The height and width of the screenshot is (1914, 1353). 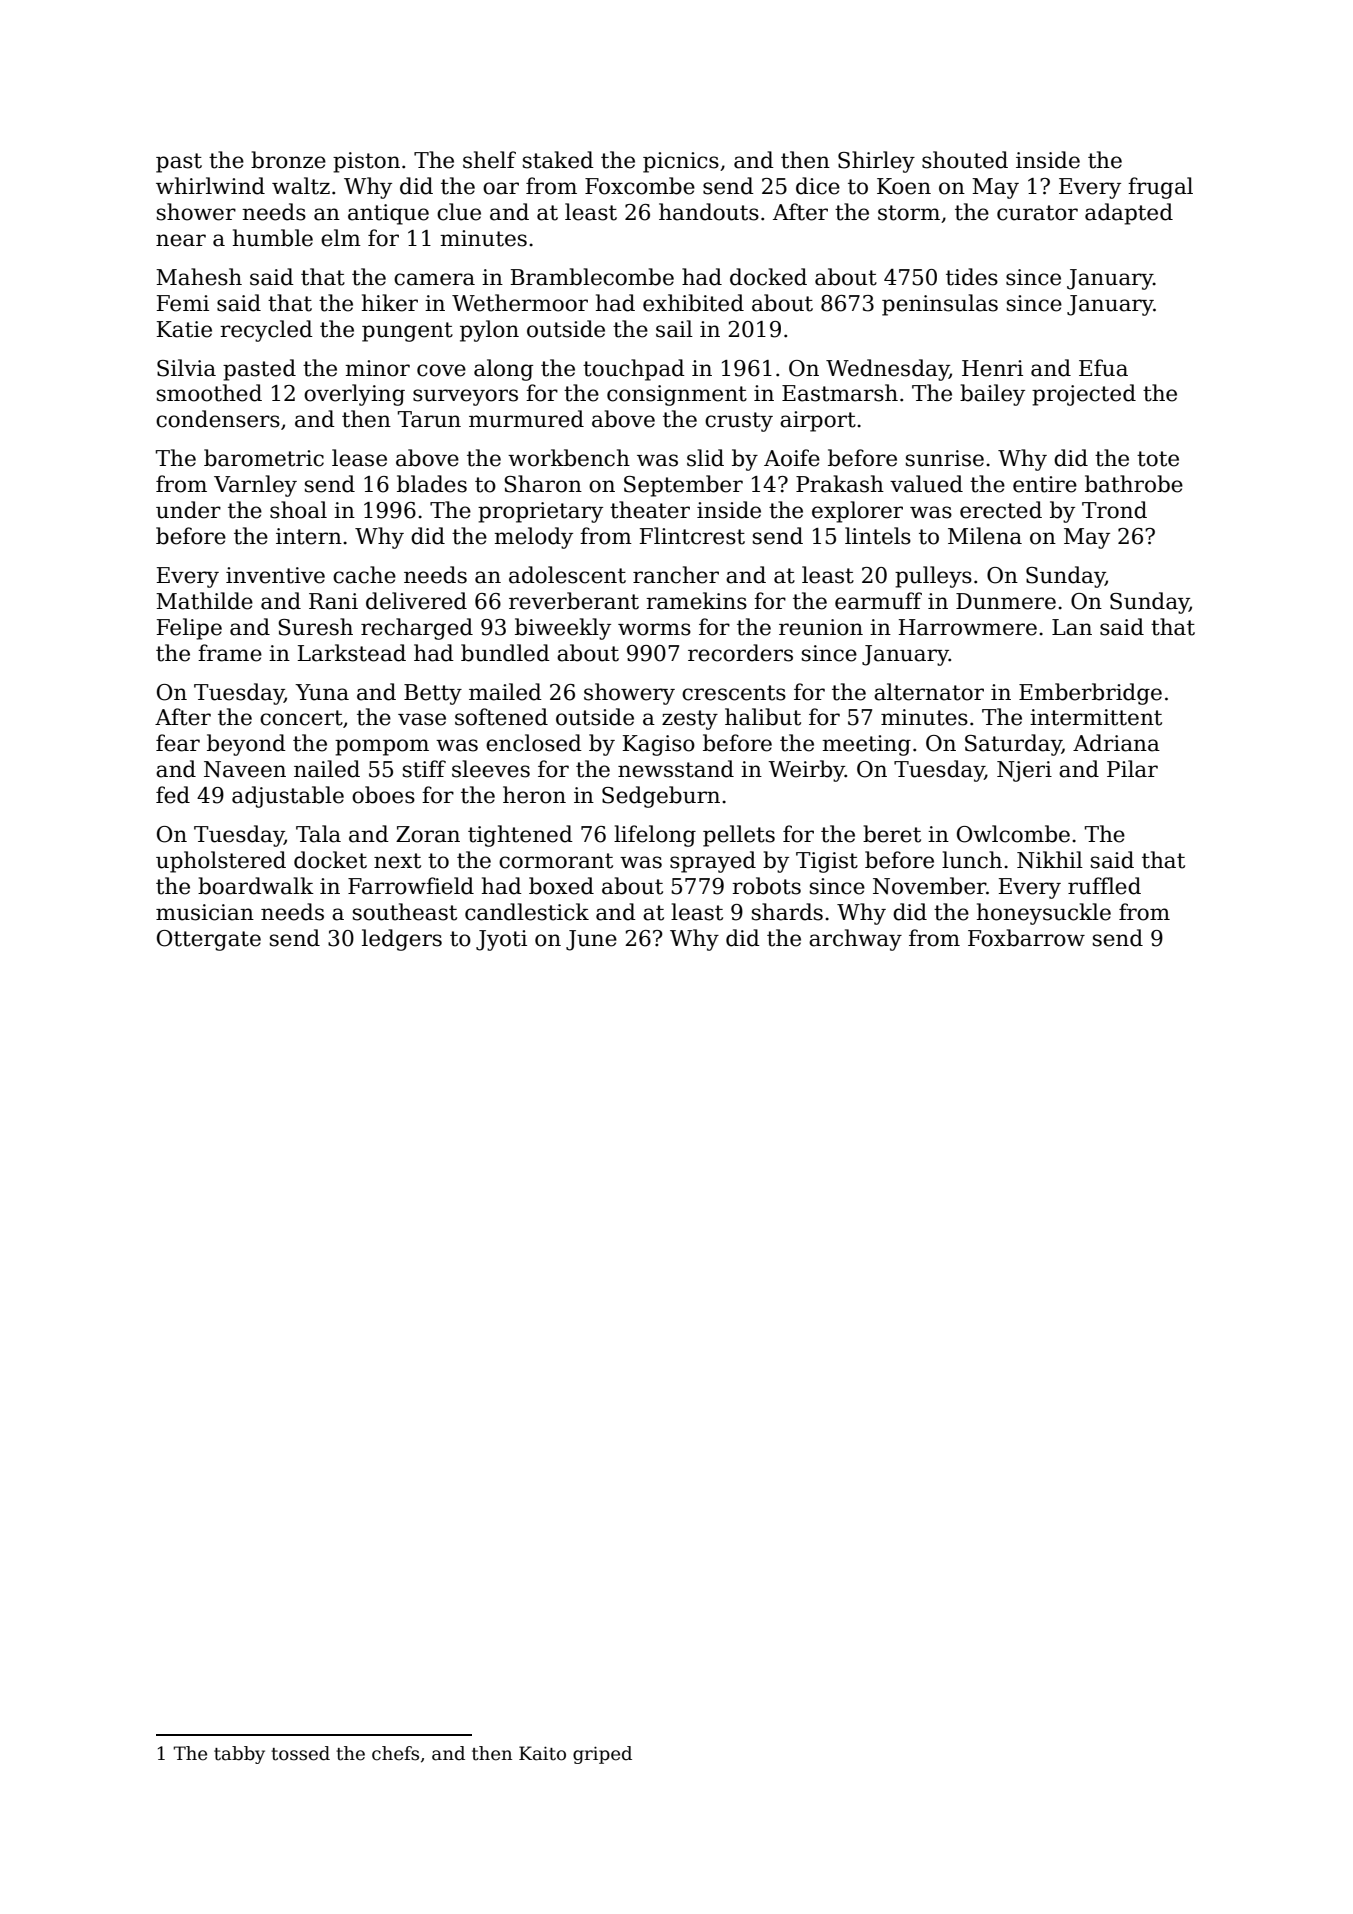 I want to click on boxed, so click(x=561, y=886).
